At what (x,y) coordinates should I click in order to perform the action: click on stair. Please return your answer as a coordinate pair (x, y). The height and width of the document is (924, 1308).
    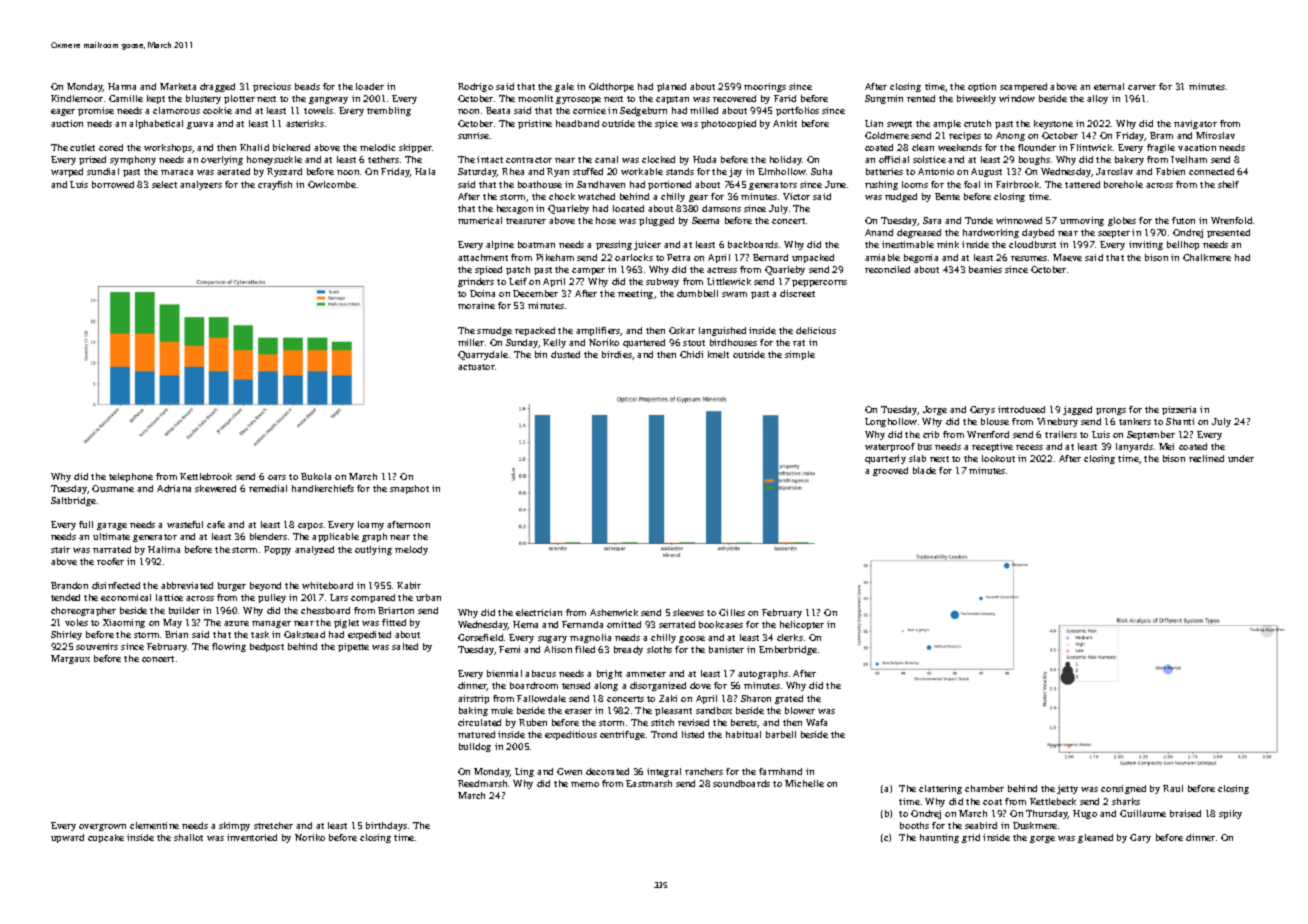
    Looking at the image, I should click on (60, 549).
